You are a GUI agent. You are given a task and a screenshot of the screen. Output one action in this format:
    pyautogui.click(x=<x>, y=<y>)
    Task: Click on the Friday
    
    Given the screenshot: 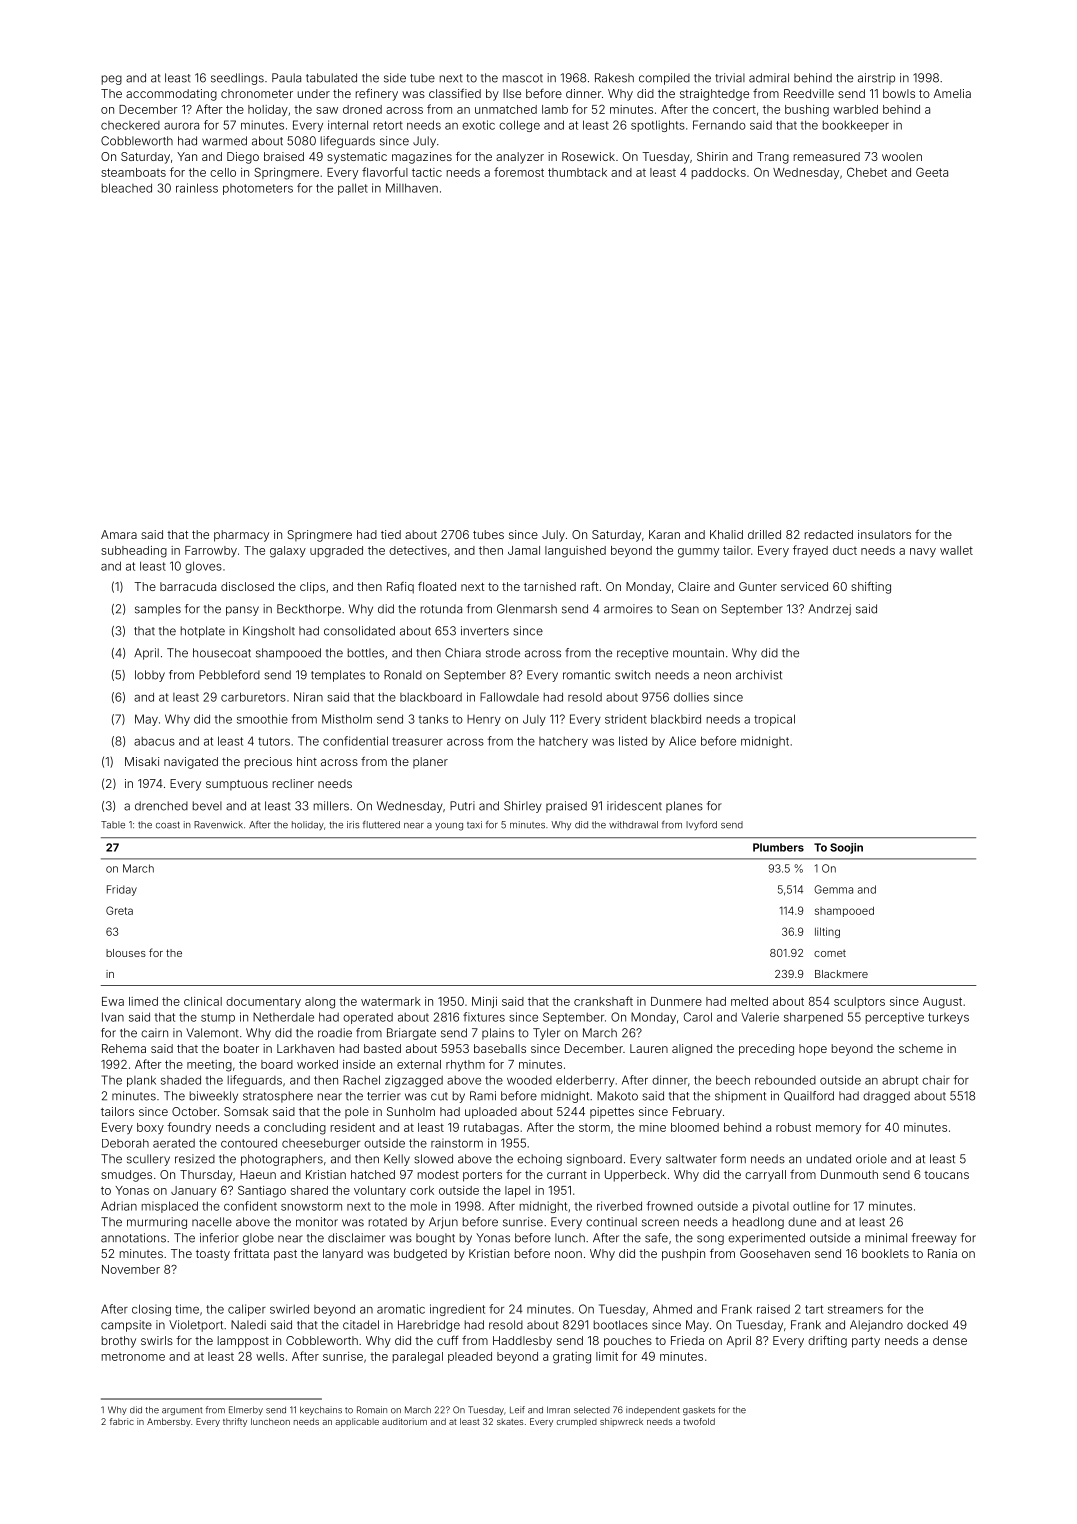 What is the action you would take?
    pyautogui.click(x=122, y=890)
